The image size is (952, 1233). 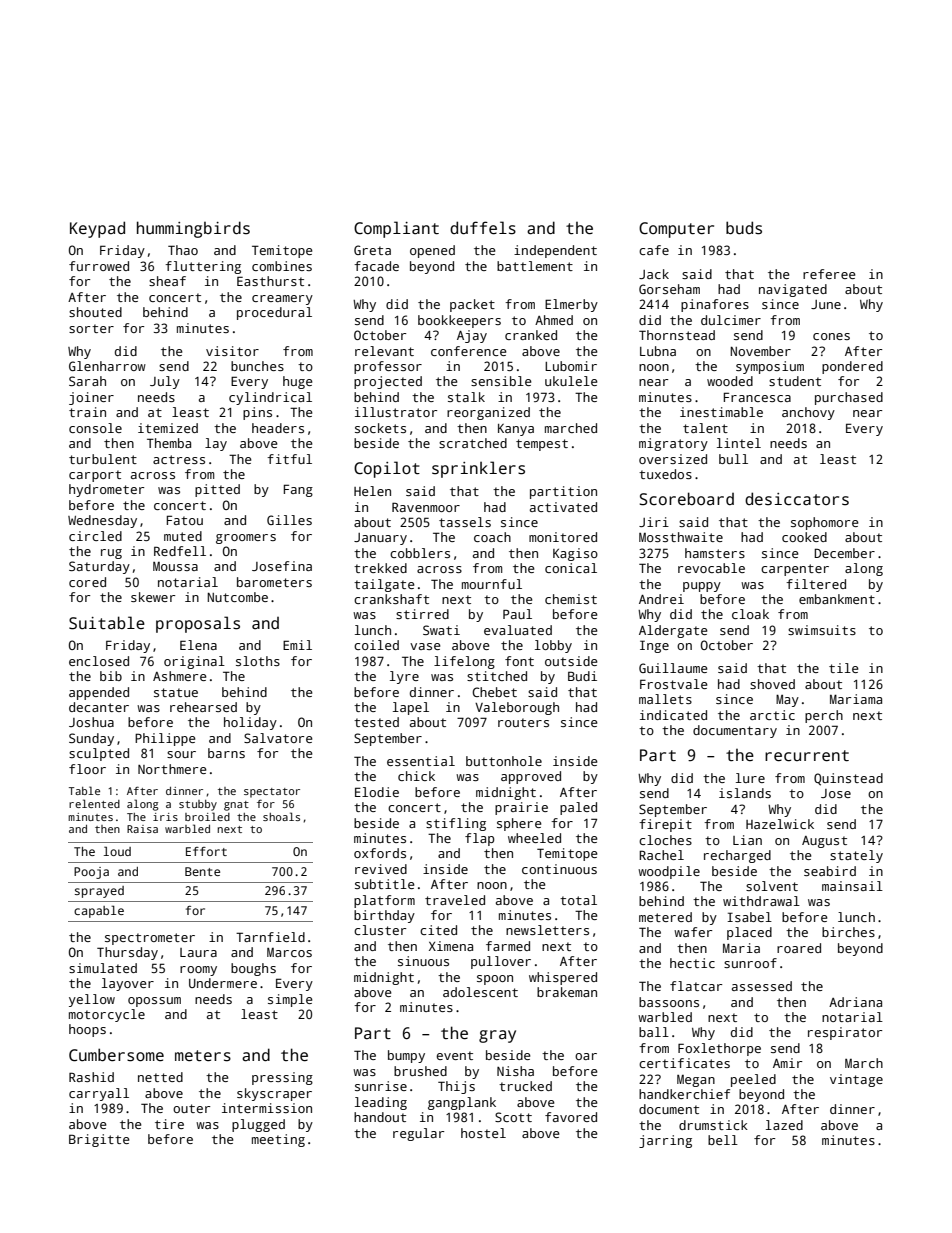 I want to click on Ahmed, so click(x=554, y=320).
